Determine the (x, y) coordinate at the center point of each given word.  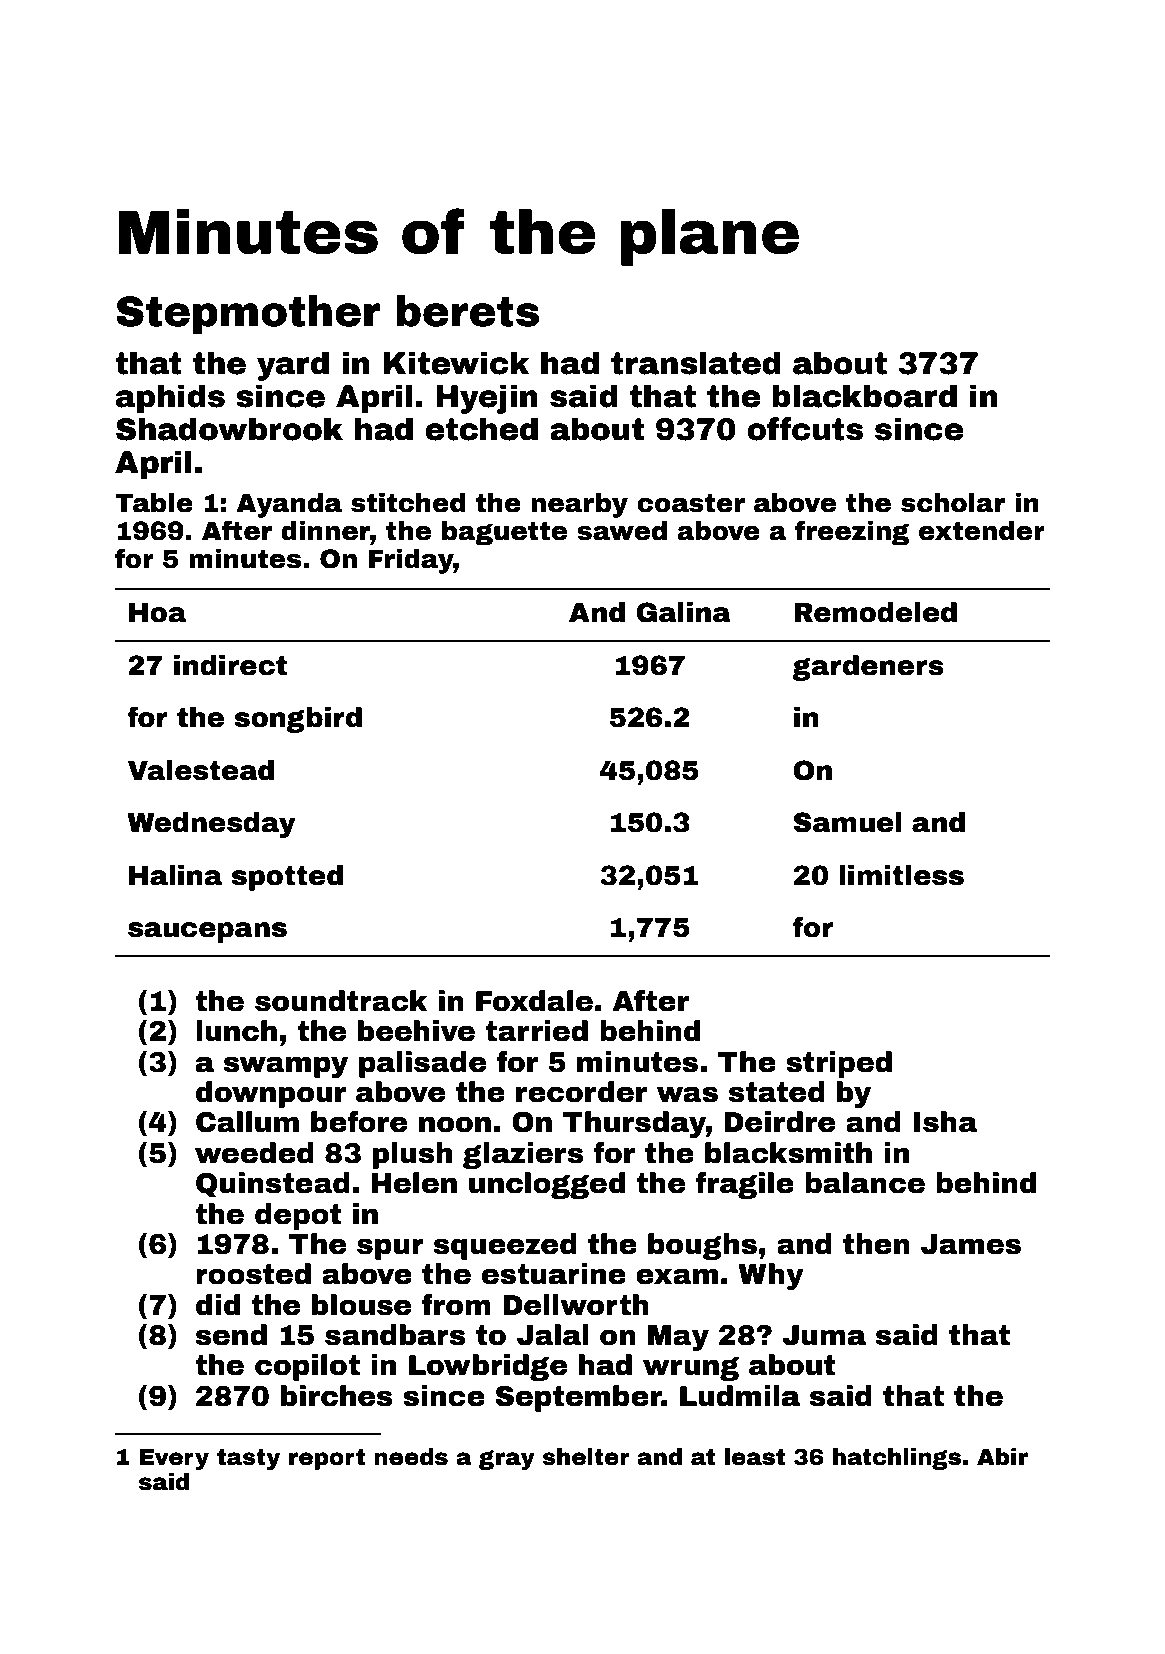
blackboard (865, 396)
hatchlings (897, 1459)
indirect (230, 665)
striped (839, 1064)
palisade (422, 1064)
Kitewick (456, 363)
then (876, 1244)
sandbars (395, 1335)
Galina (684, 612)
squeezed (505, 1246)
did (218, 1305)
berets (468, 311)
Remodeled (875, 612)
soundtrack (341, 1001)
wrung (691, 1369)
